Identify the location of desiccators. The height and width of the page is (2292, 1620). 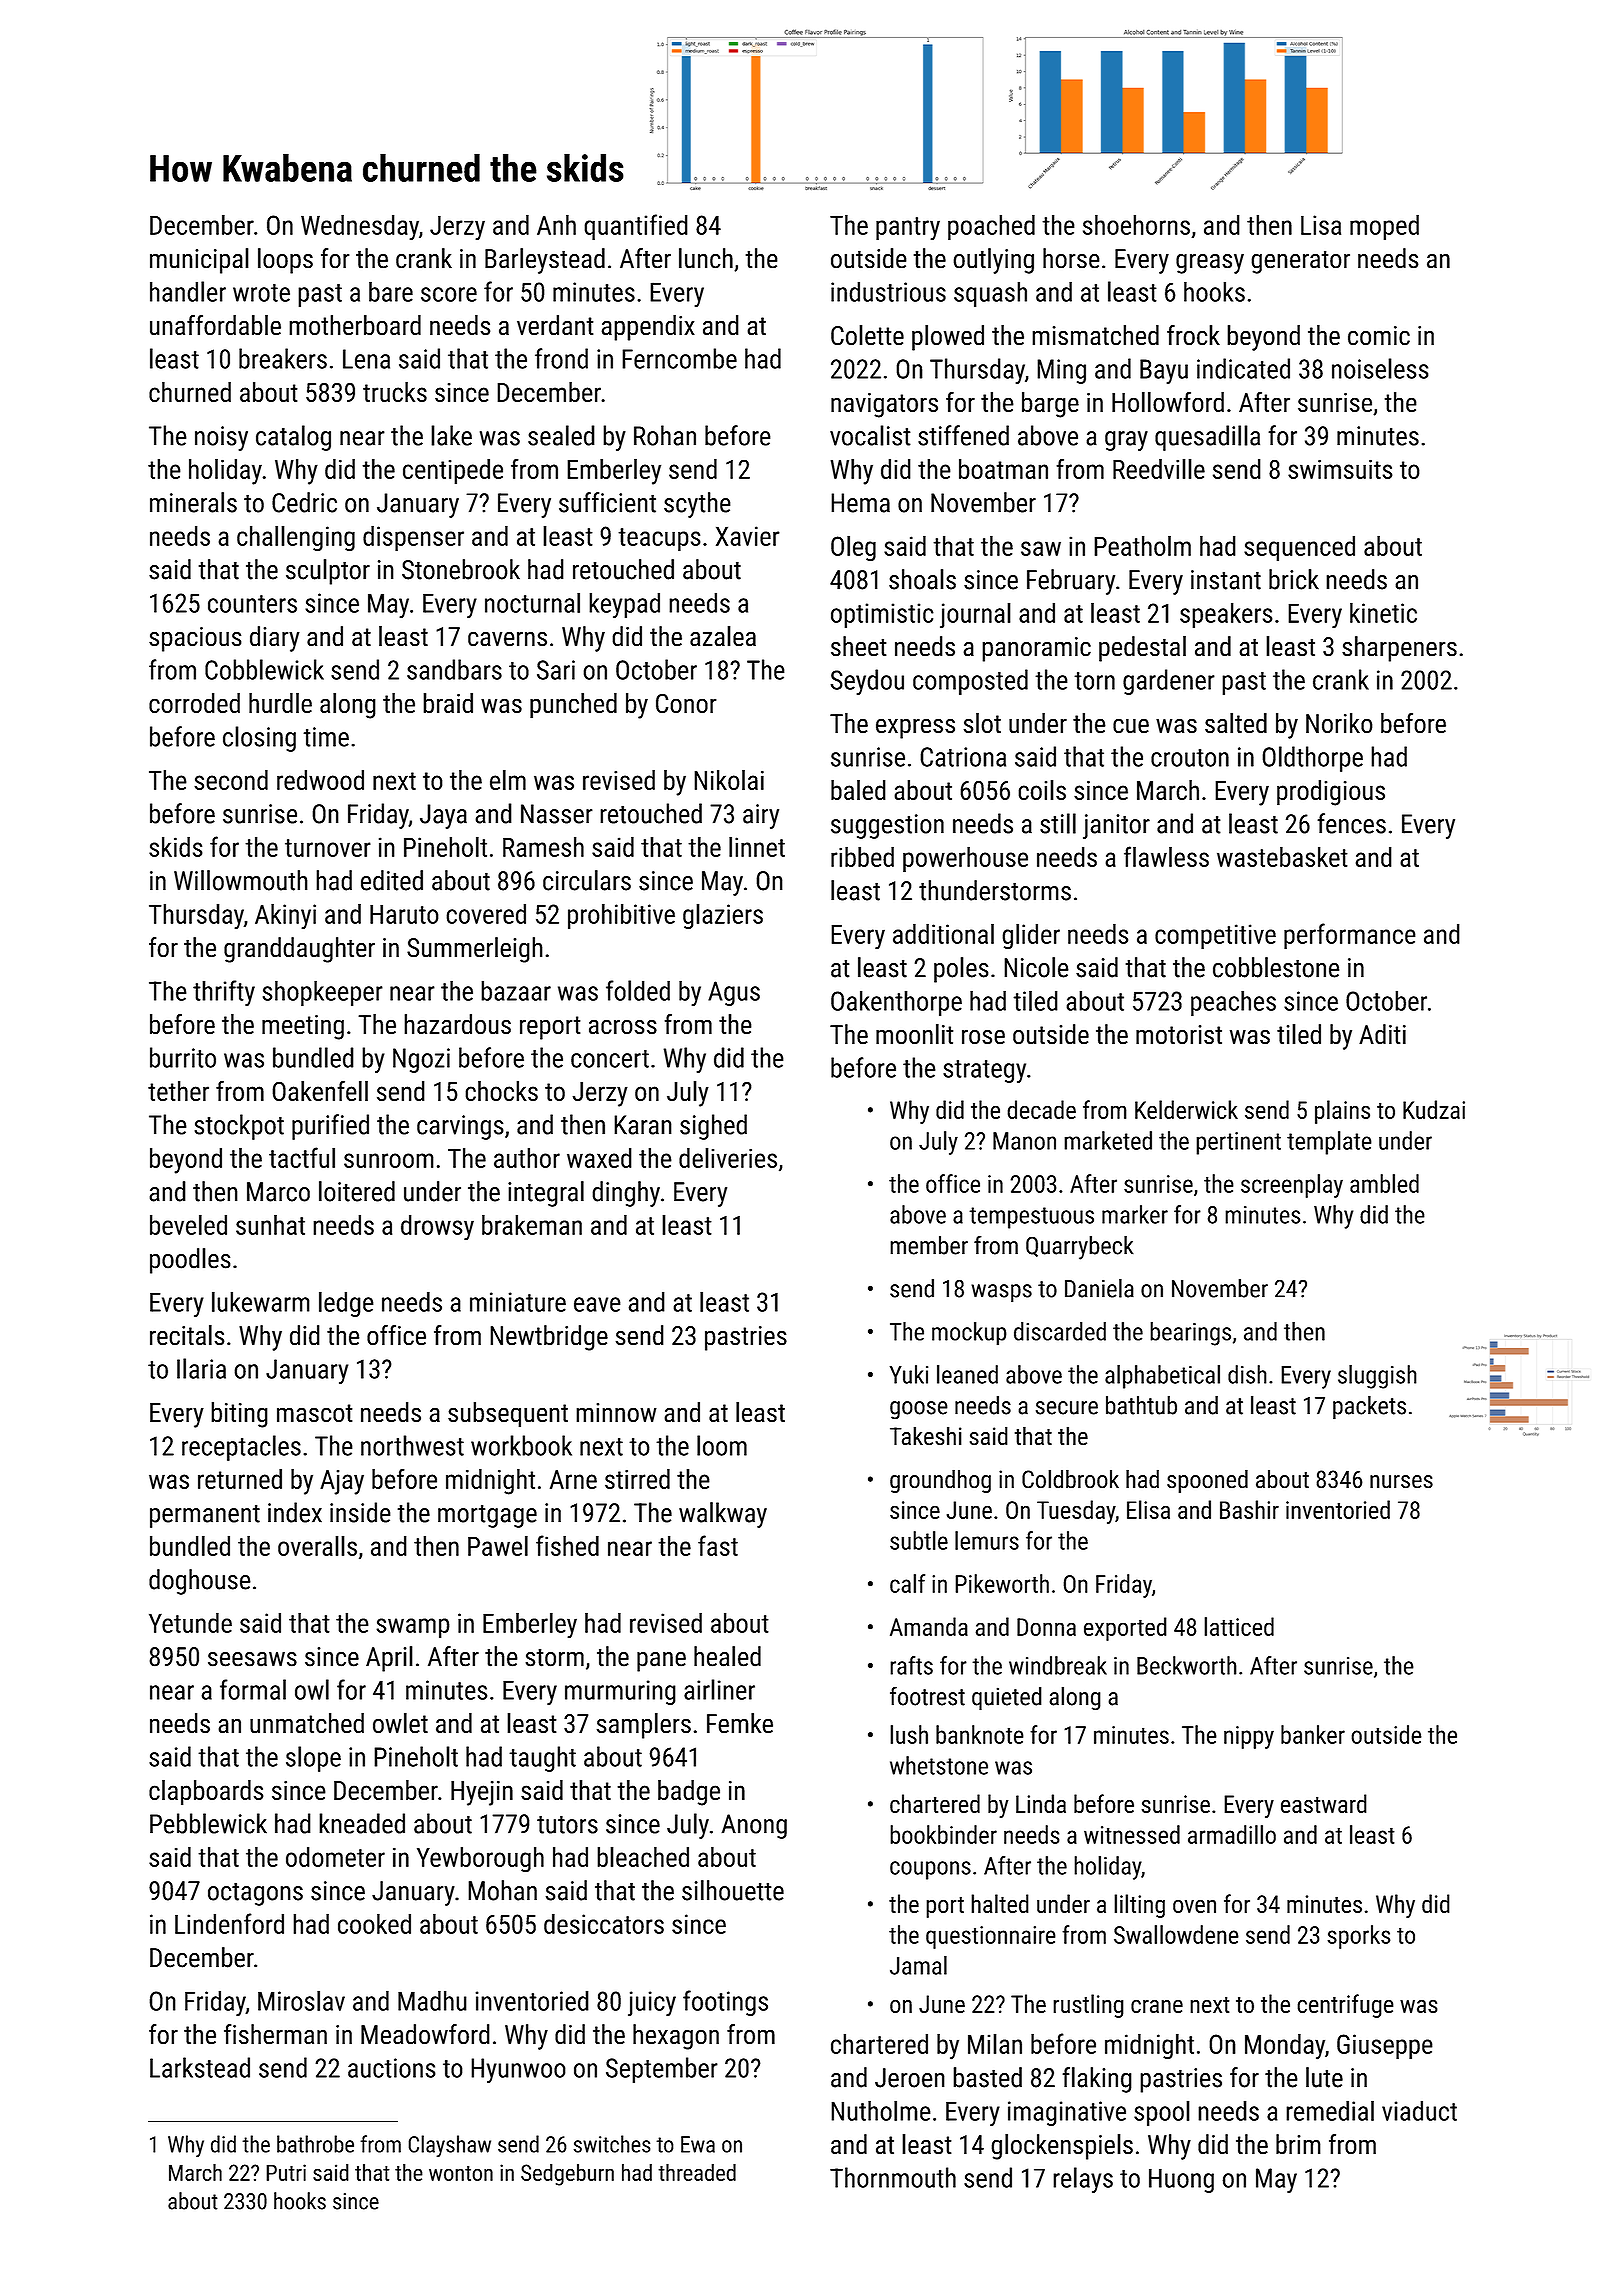
(604, 1923).
